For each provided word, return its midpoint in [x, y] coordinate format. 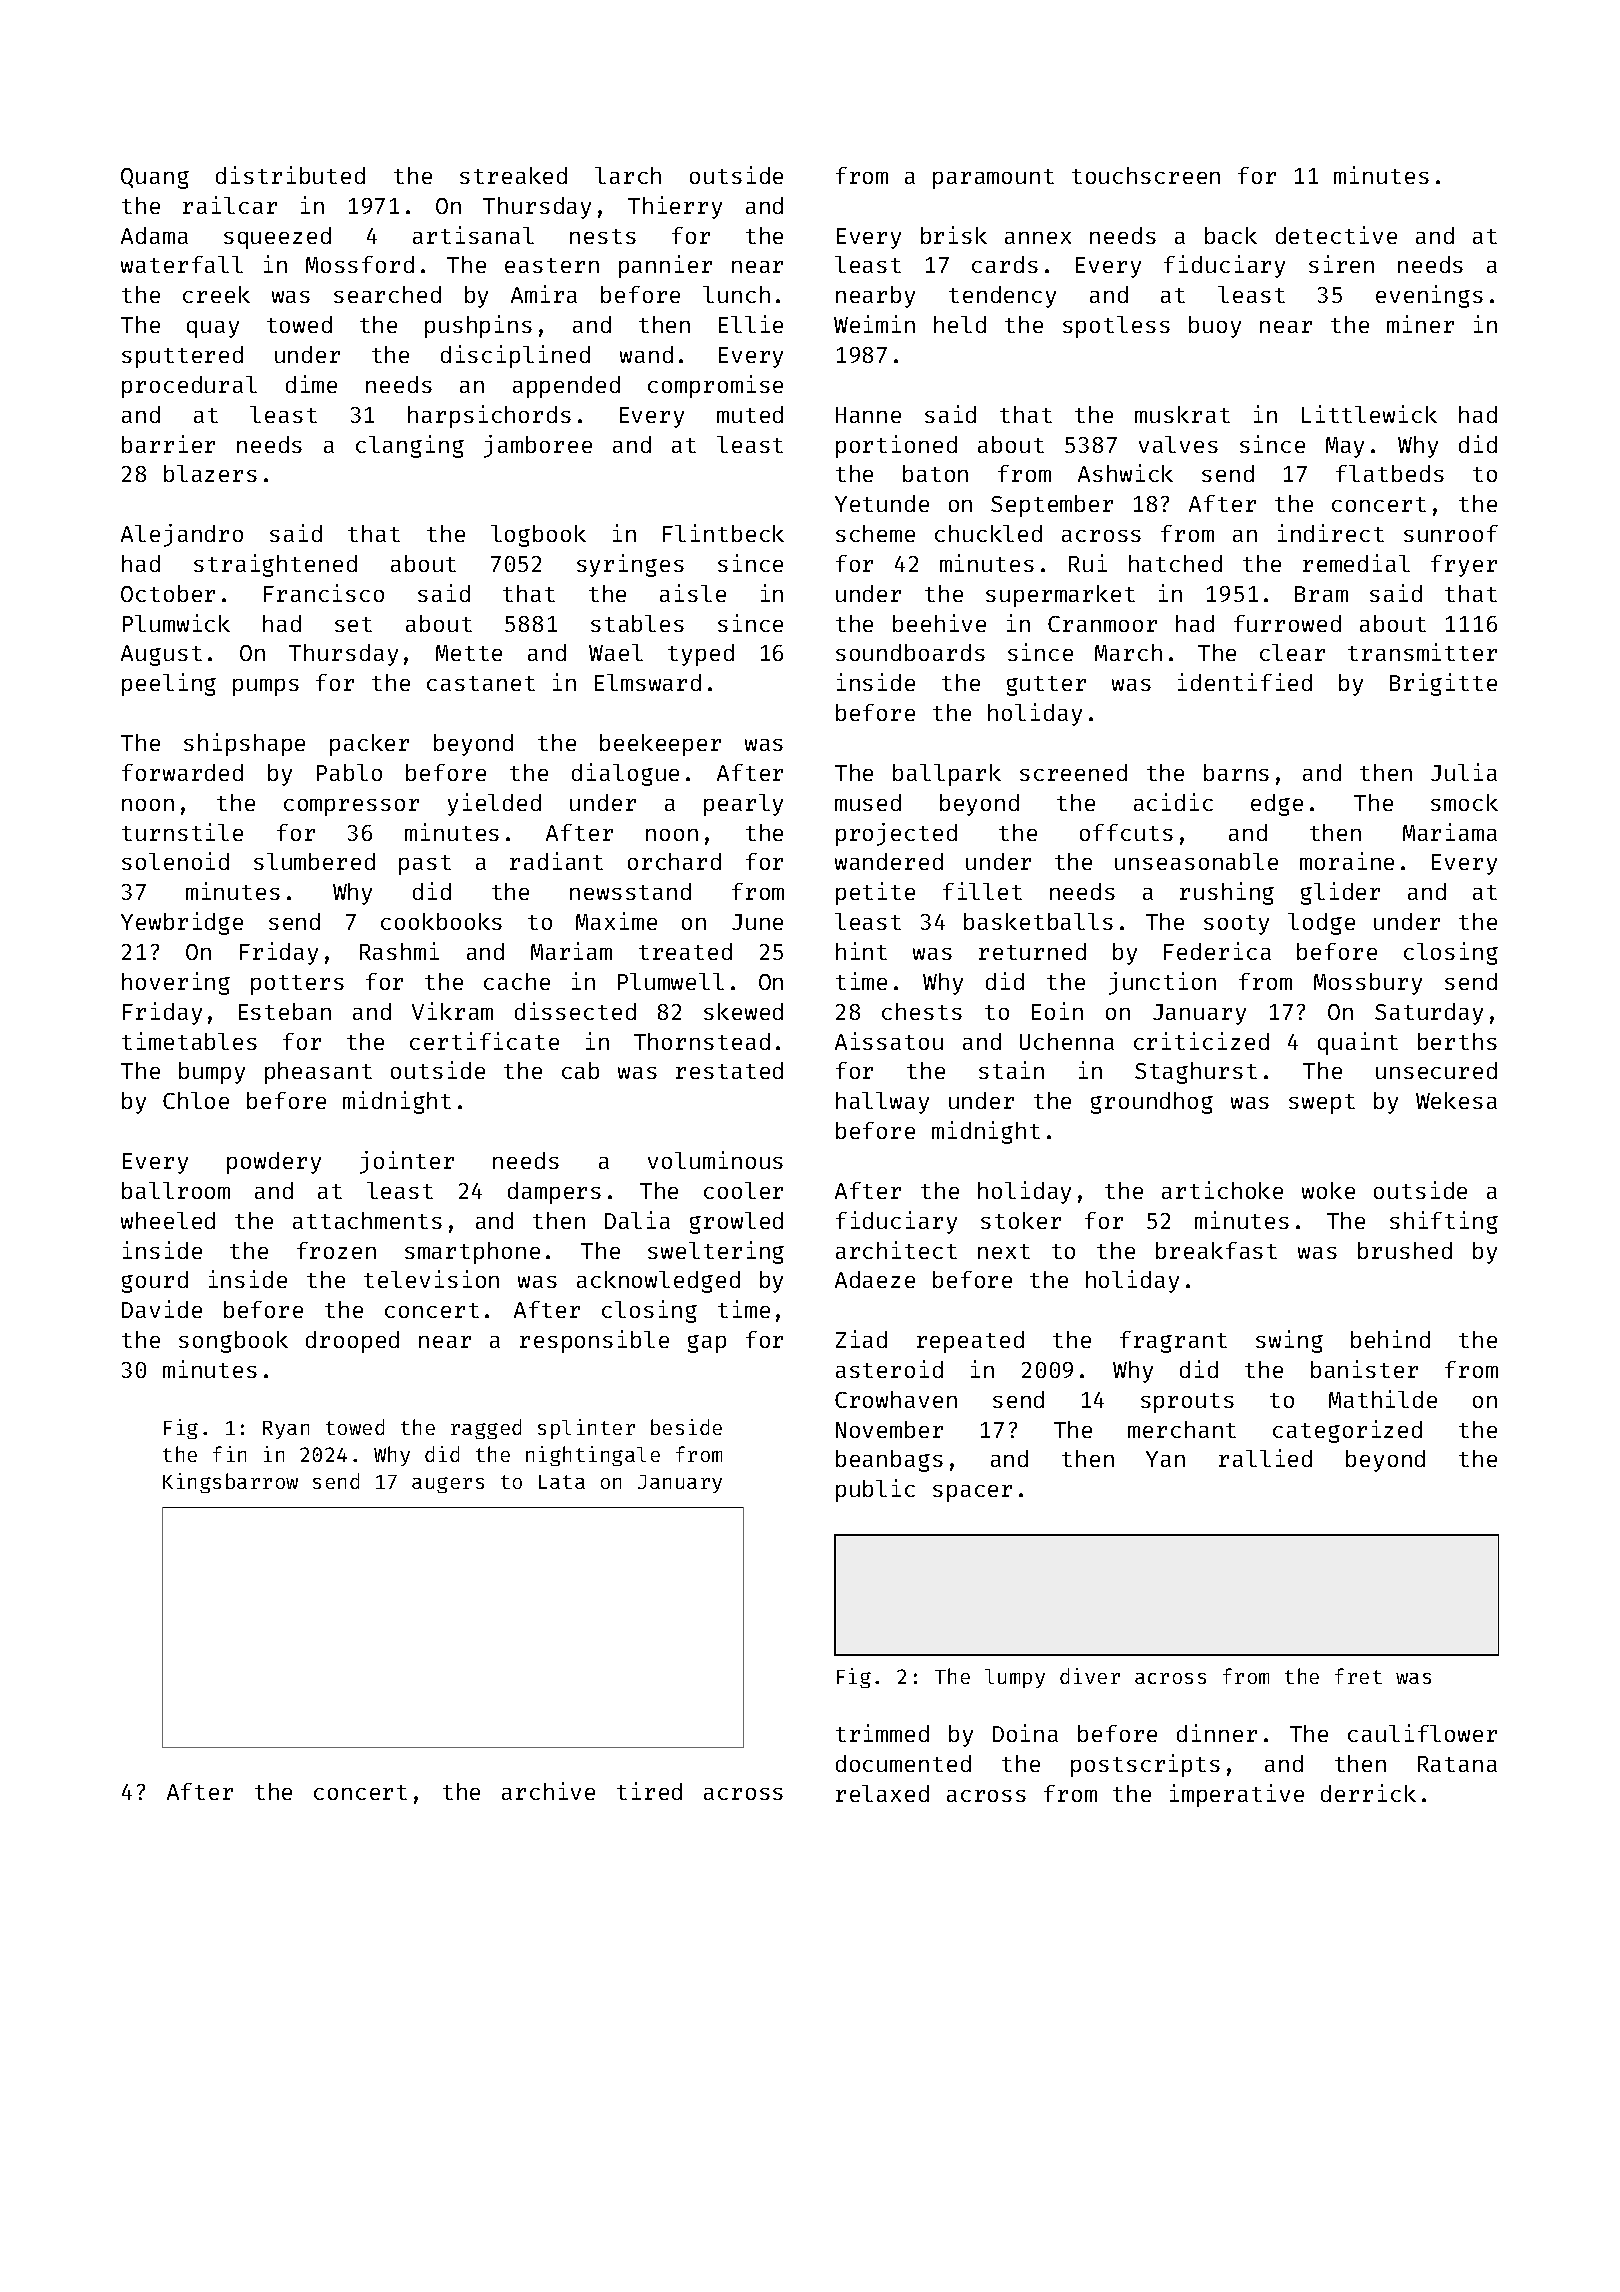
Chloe [196, 1100]
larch [628, 175]
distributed [290, 175]
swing [1289, 1341]
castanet [481, 683]
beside [686, 1427]
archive [548, 1791]
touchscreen [1146, 175]
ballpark [947, 775]
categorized [1347, 1431]
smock [1464, 802]
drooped [352, 1342]
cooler [743, 1190]
